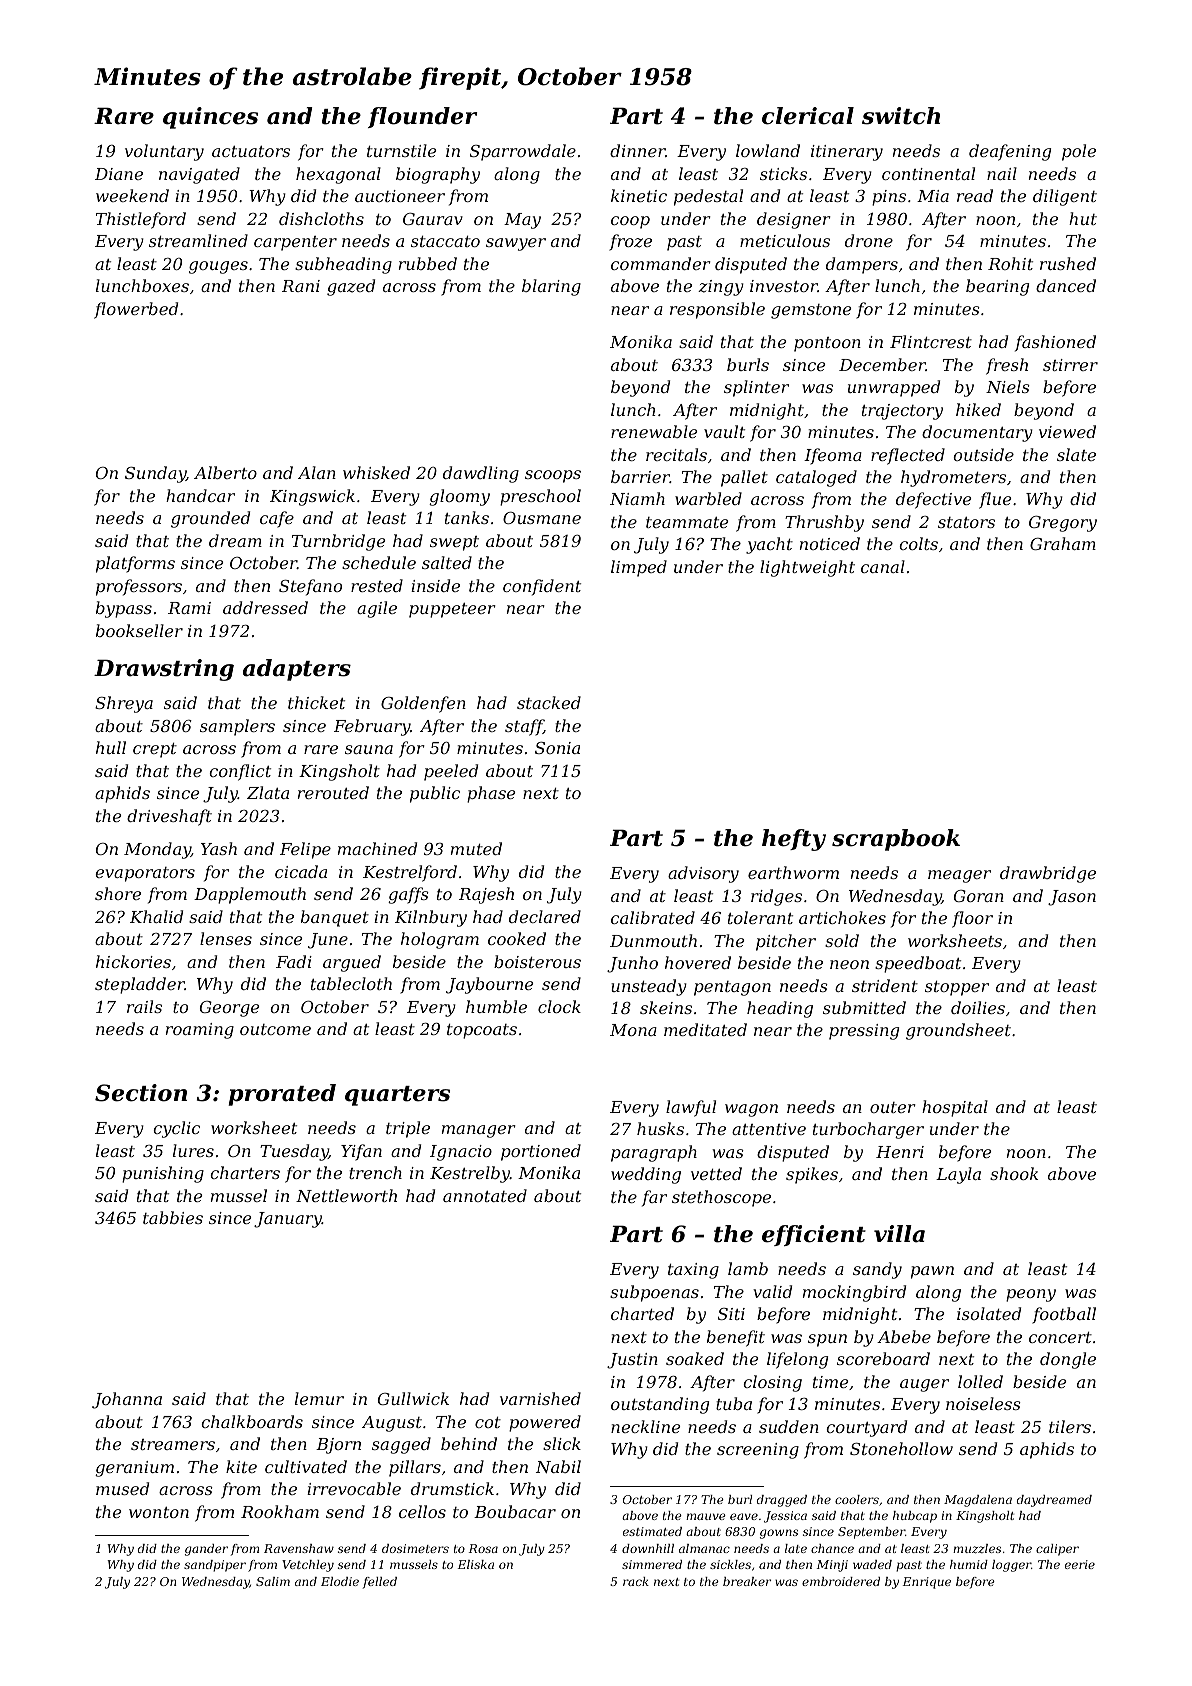  I want to click on clerical, so click(808, 116).
